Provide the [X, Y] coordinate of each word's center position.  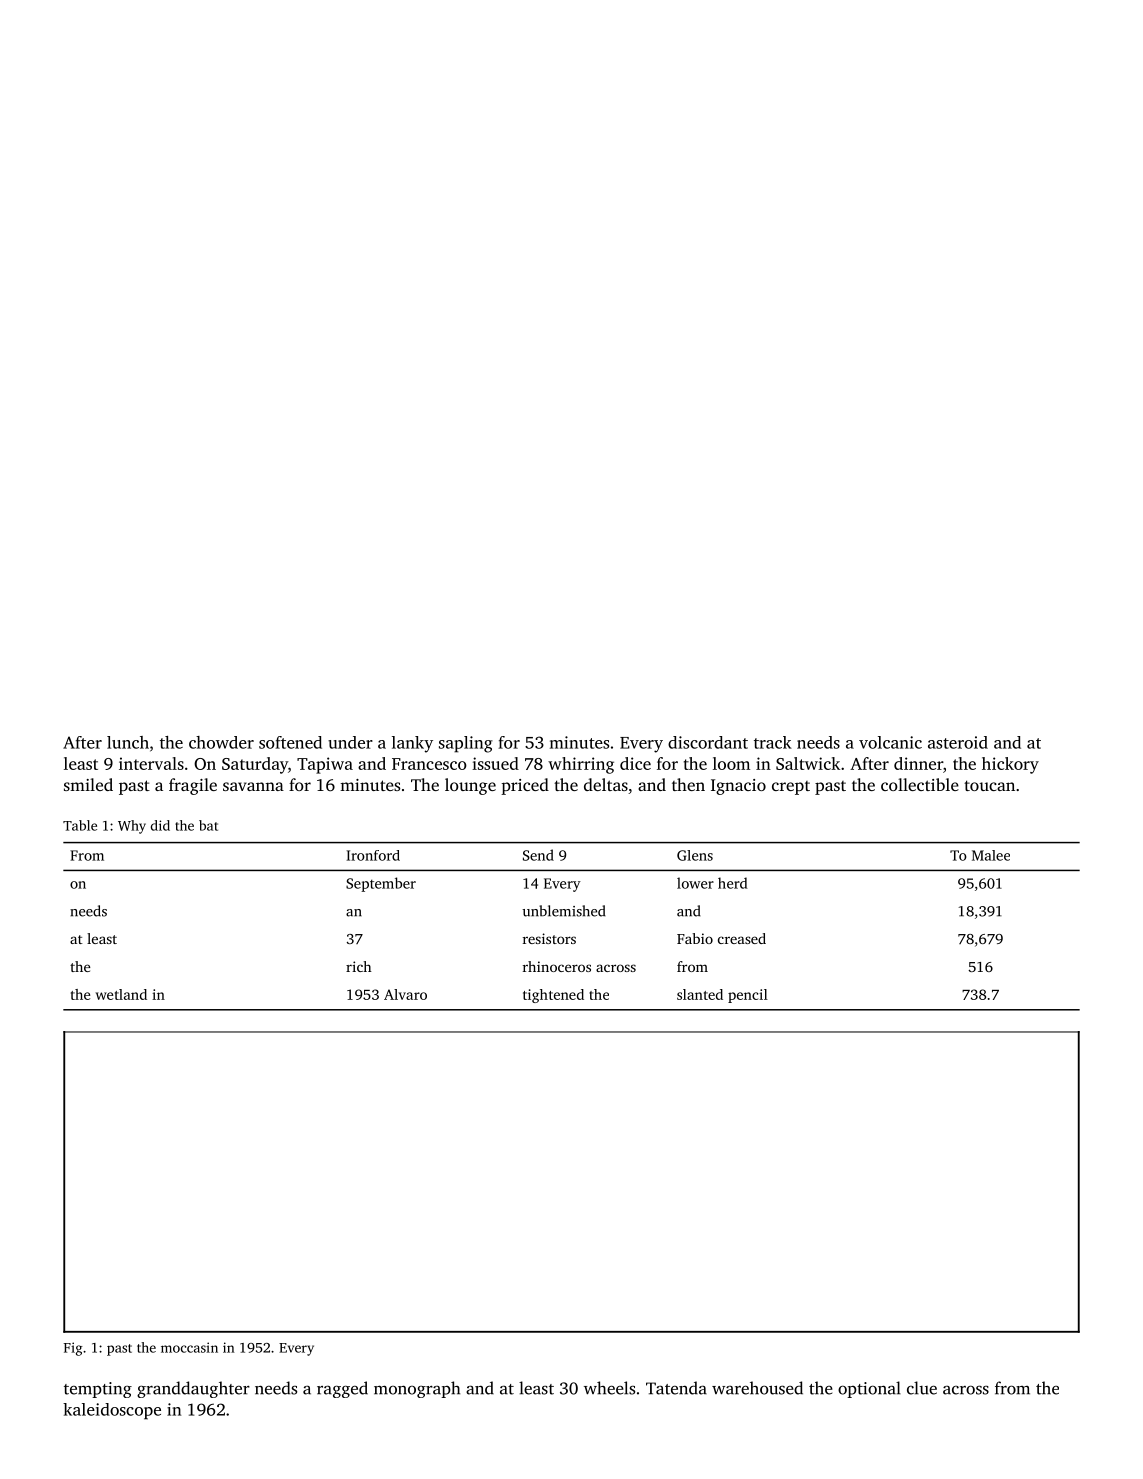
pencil [748, 996]
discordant [708, 742]
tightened [553, 996]
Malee [991, 855]
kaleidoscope [112, 1411]
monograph [417, 1389]
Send [538, 855]
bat [208, 825]
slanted [700, 994]
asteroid [958, 742]
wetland [121, 994]
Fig [73, 1349]
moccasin [189, 1347]
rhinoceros [557, 966]
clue [922, 1388]
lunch [128, 742]
